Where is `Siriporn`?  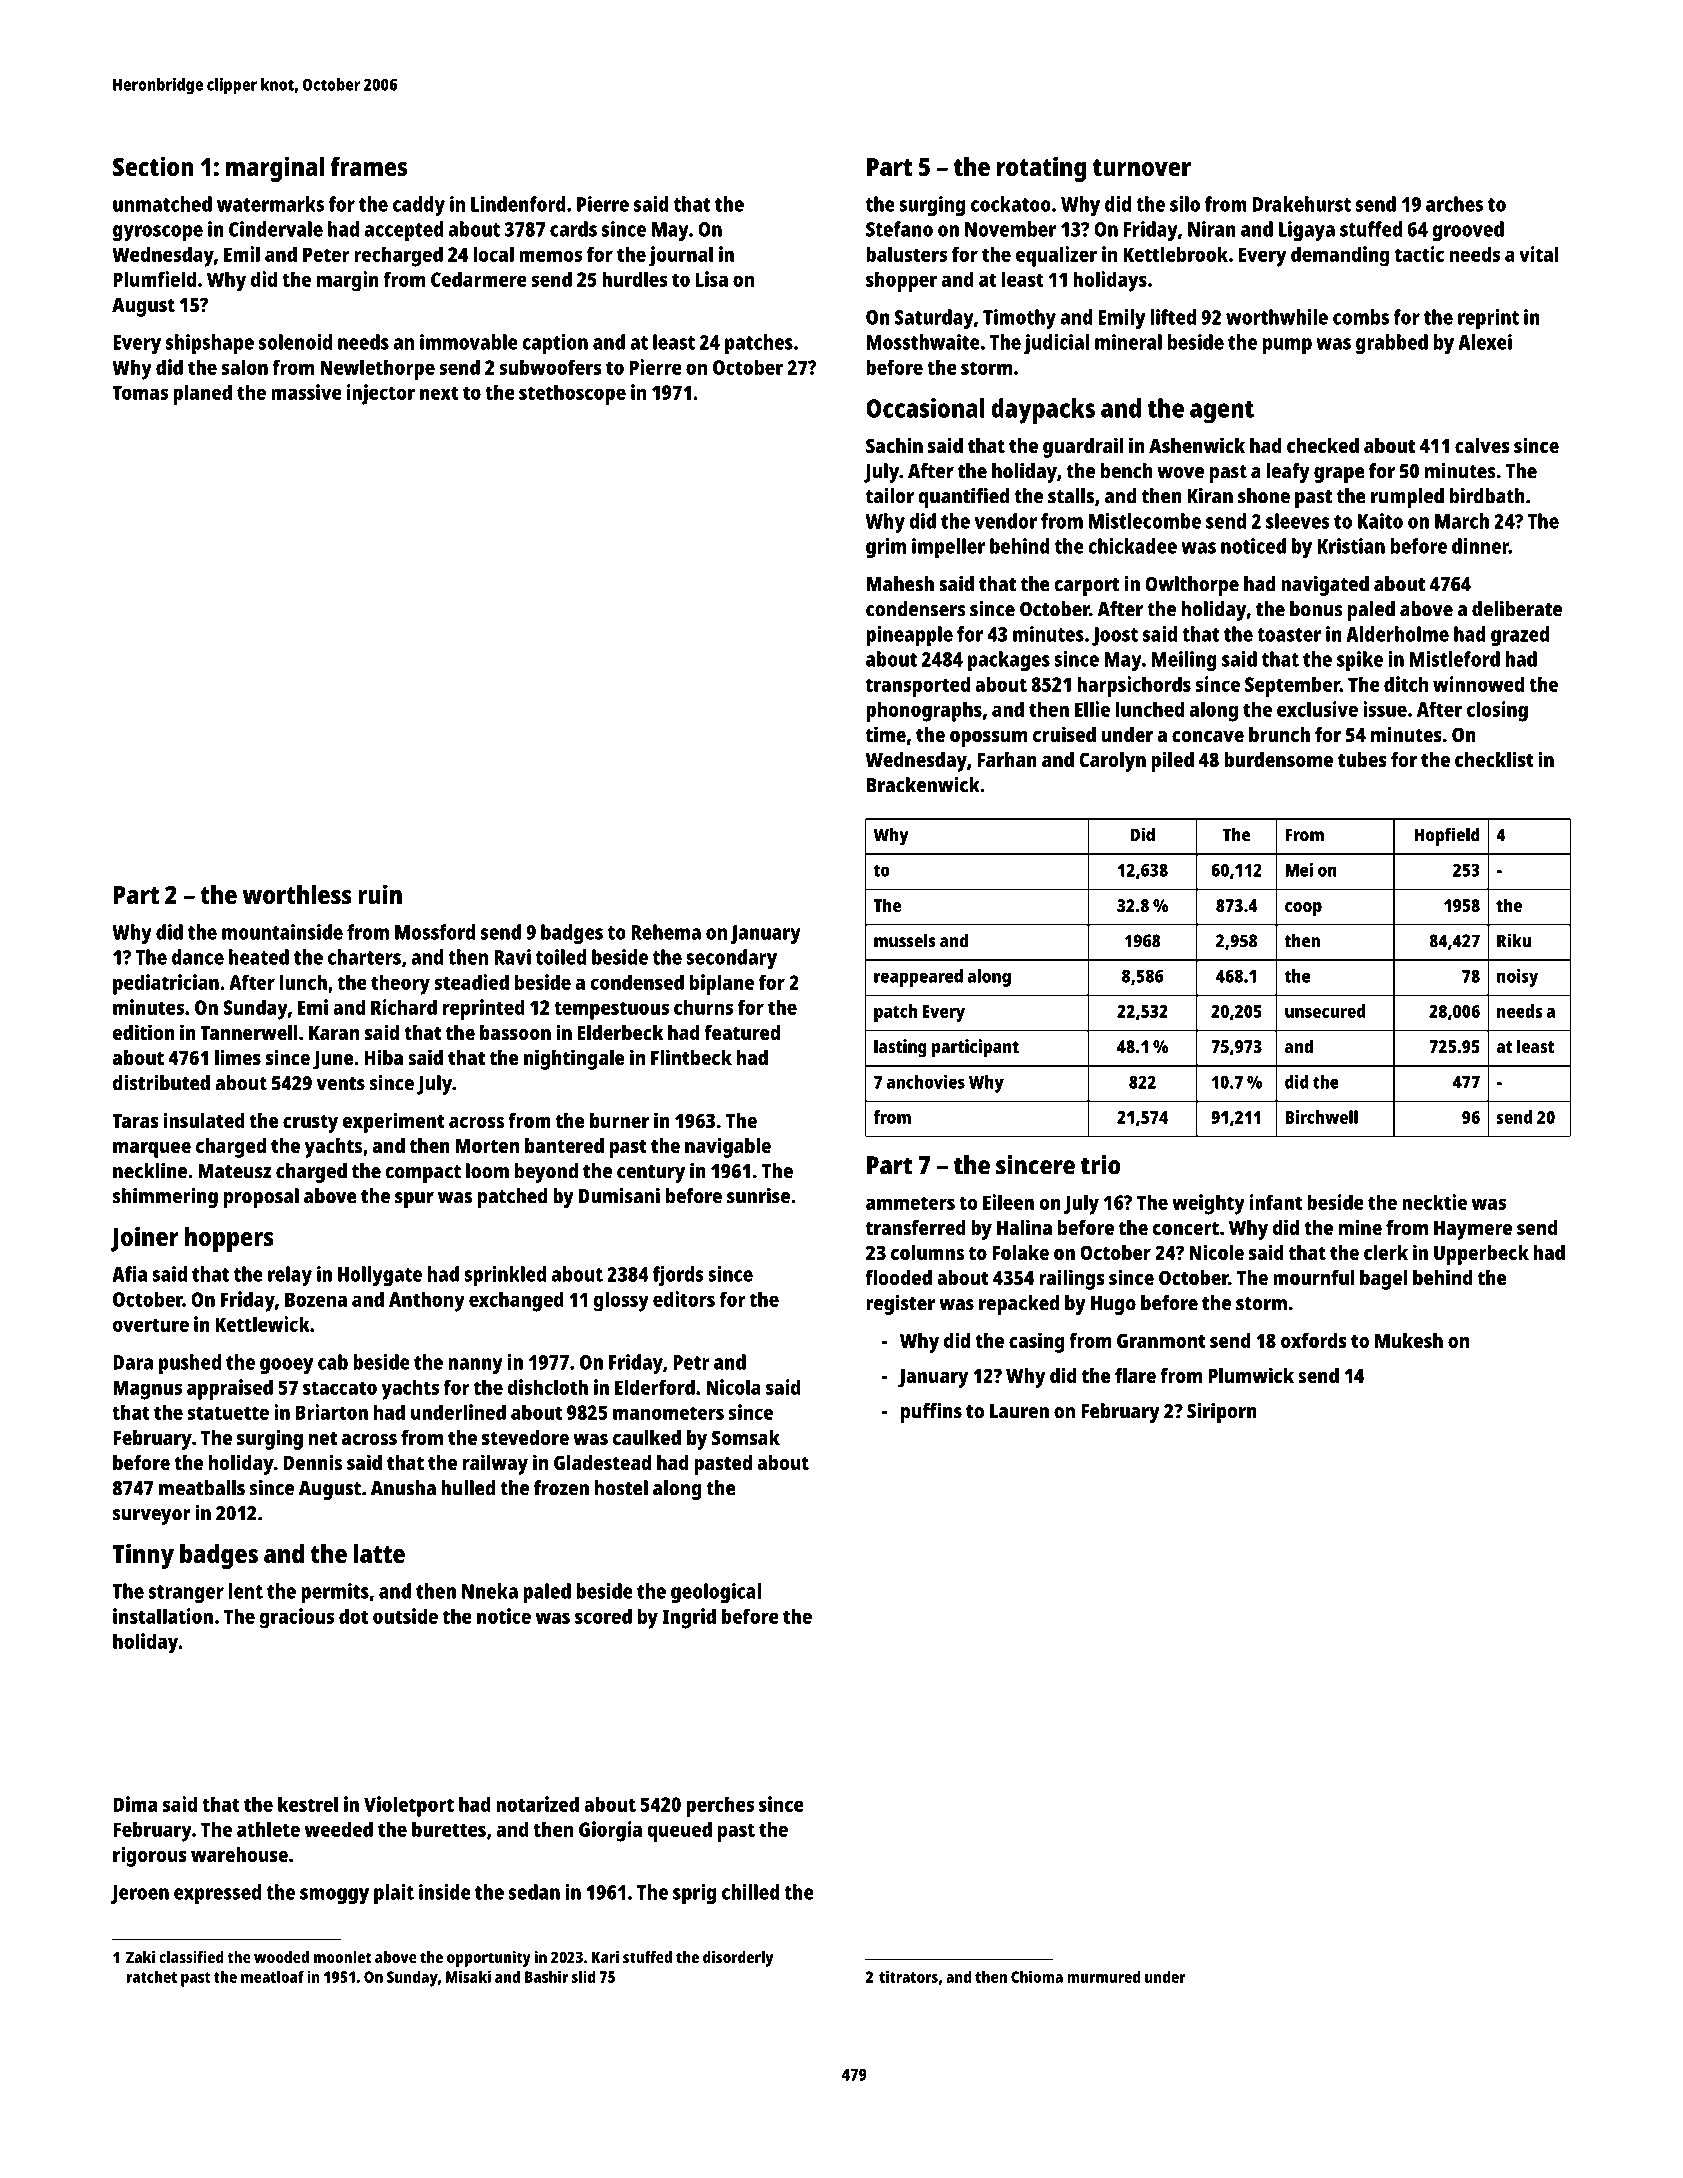
Siriporn is located at coordinates (1222, 1413).
